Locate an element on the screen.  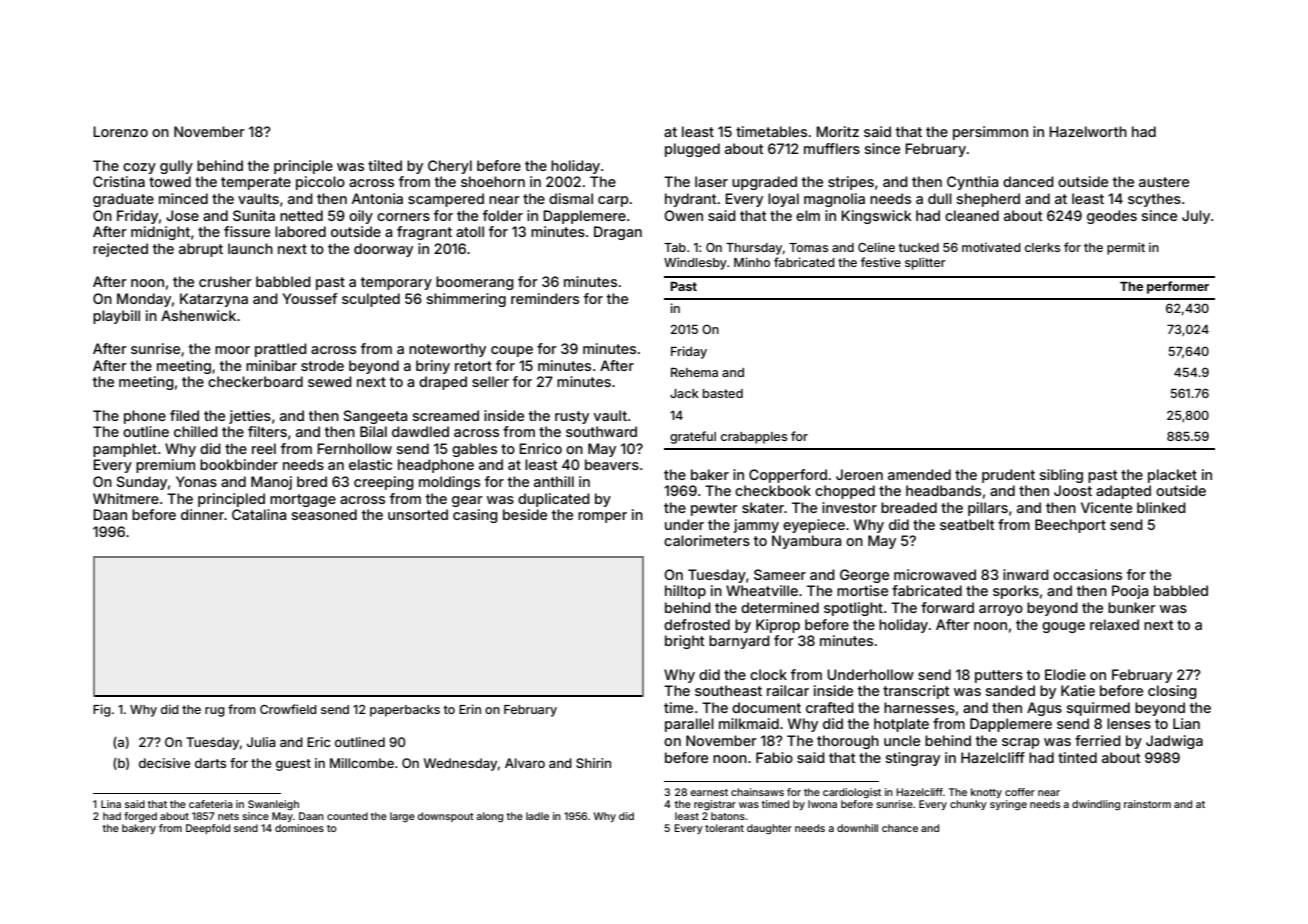
placket is located at coordinates (1172, 476).
